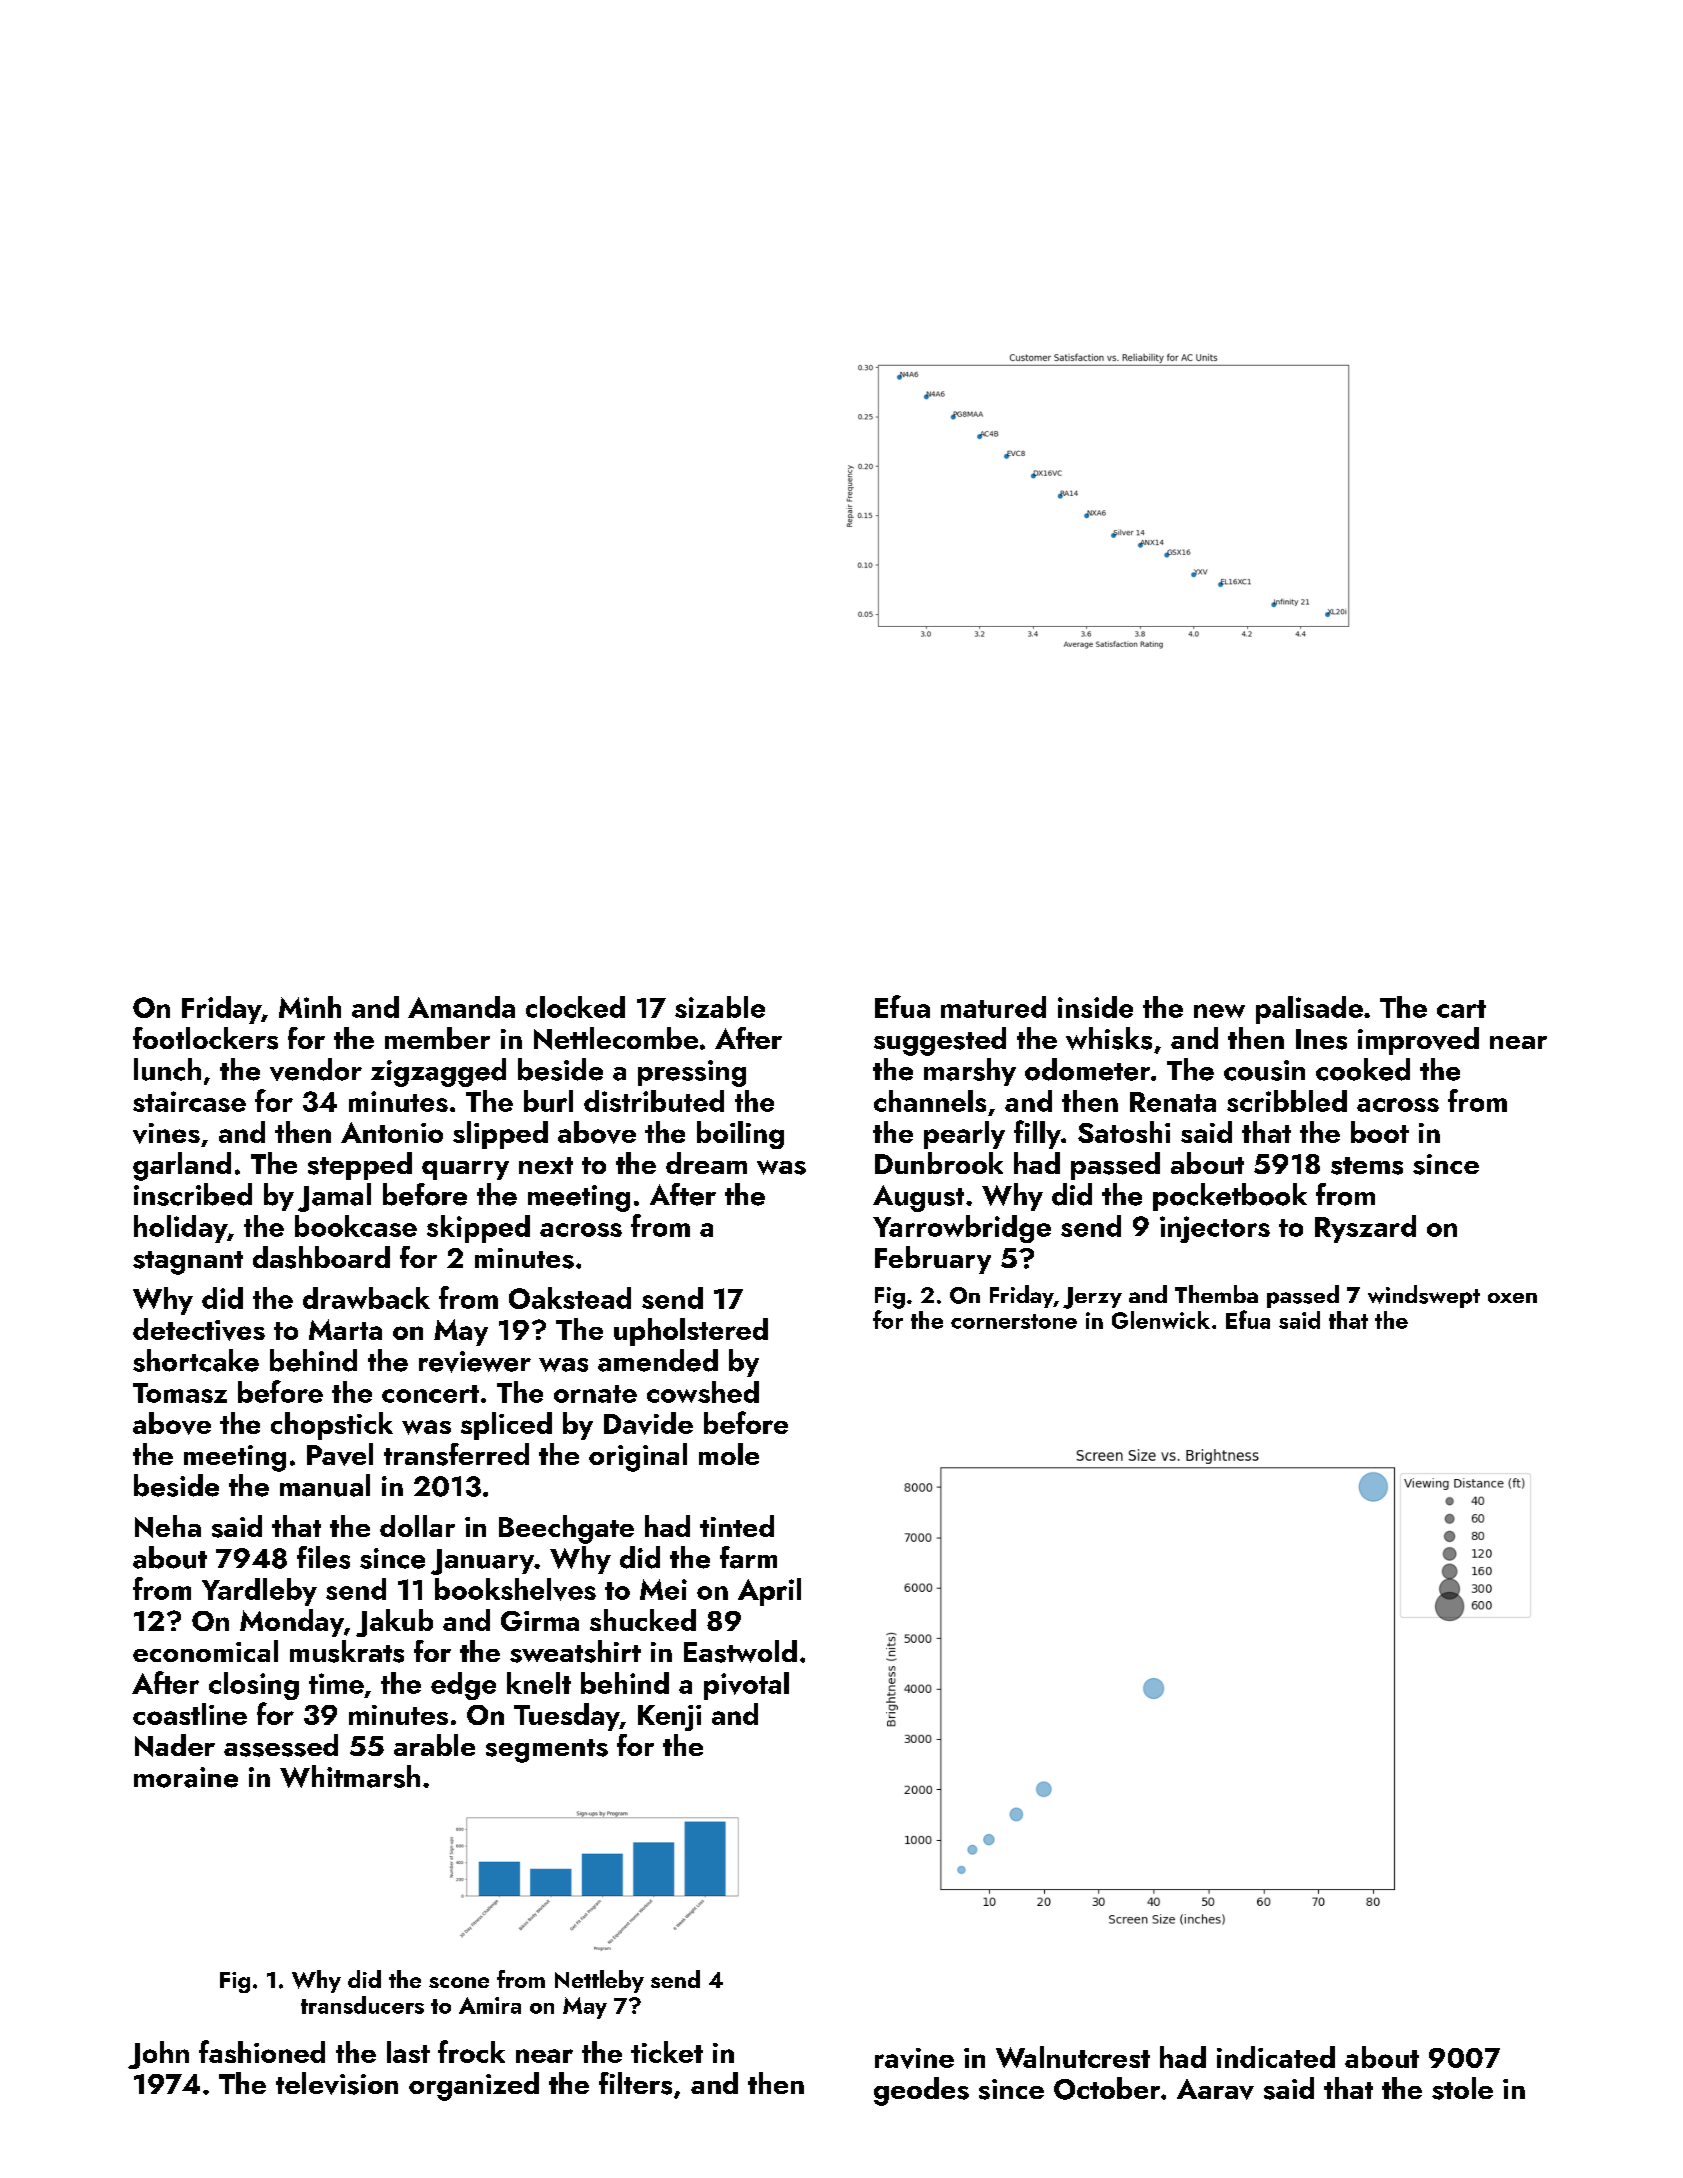 This document has height=2178, width=1683. Describe the element at coordinates (1512, 1298) in the document. I see `oxen` at that location.
